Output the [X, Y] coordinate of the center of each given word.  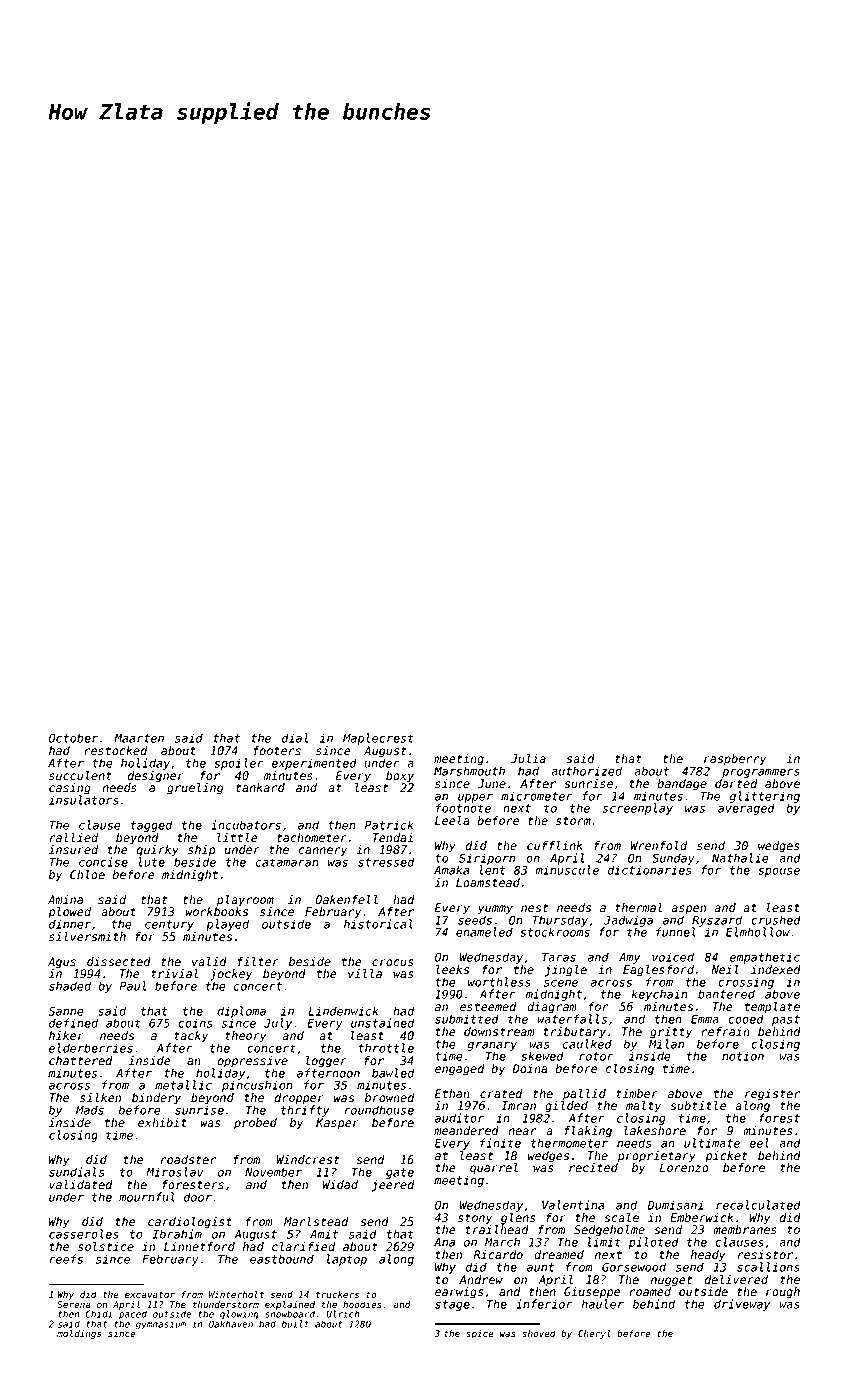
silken [100, 1098]
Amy [630, 958]
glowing [239, 1315]
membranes [745, 1230]
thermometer [569, 1143]
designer [156, 777]
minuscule [567, 870]
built [295, 1324]
